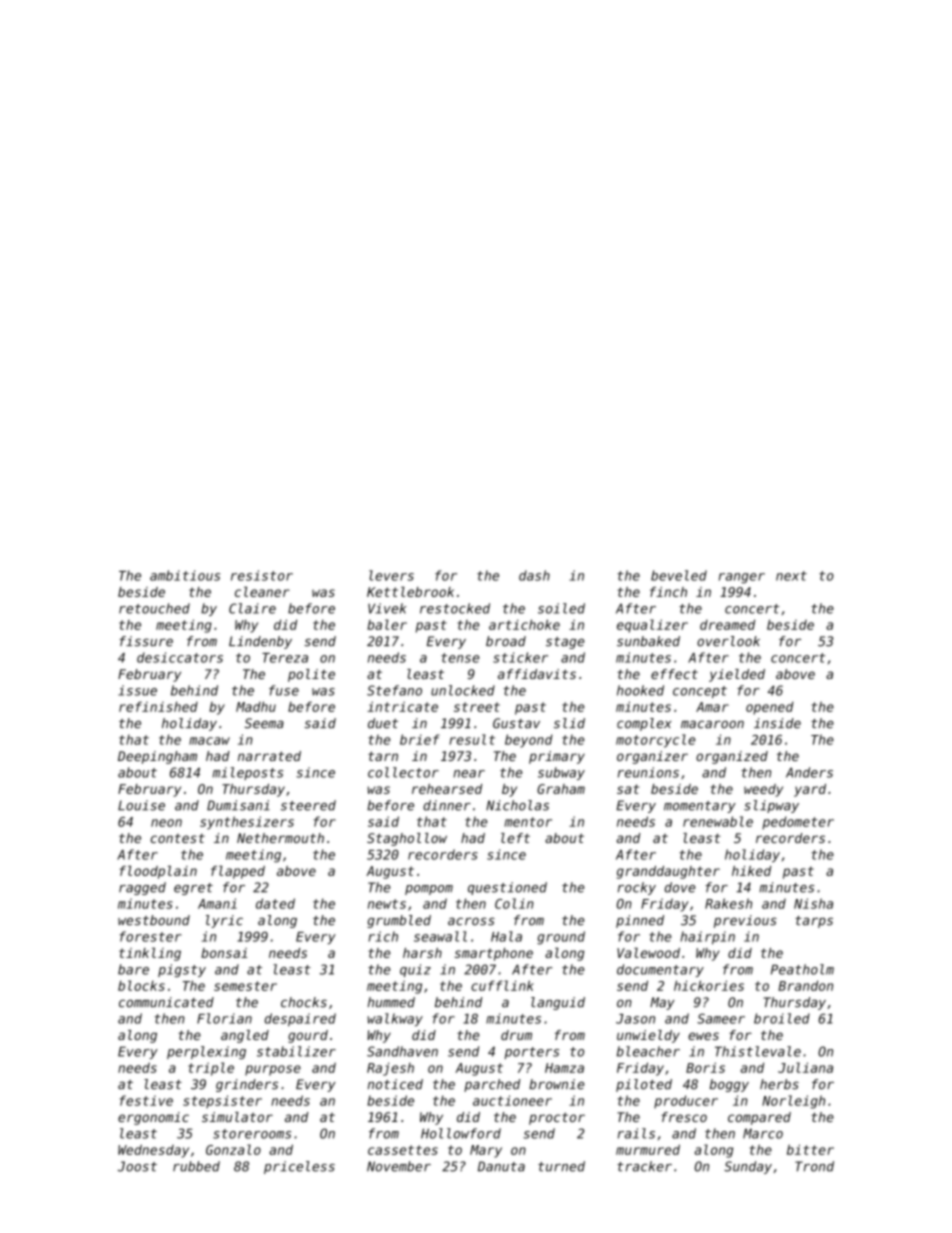  I want to click on pedometer, so click(798, 823).
